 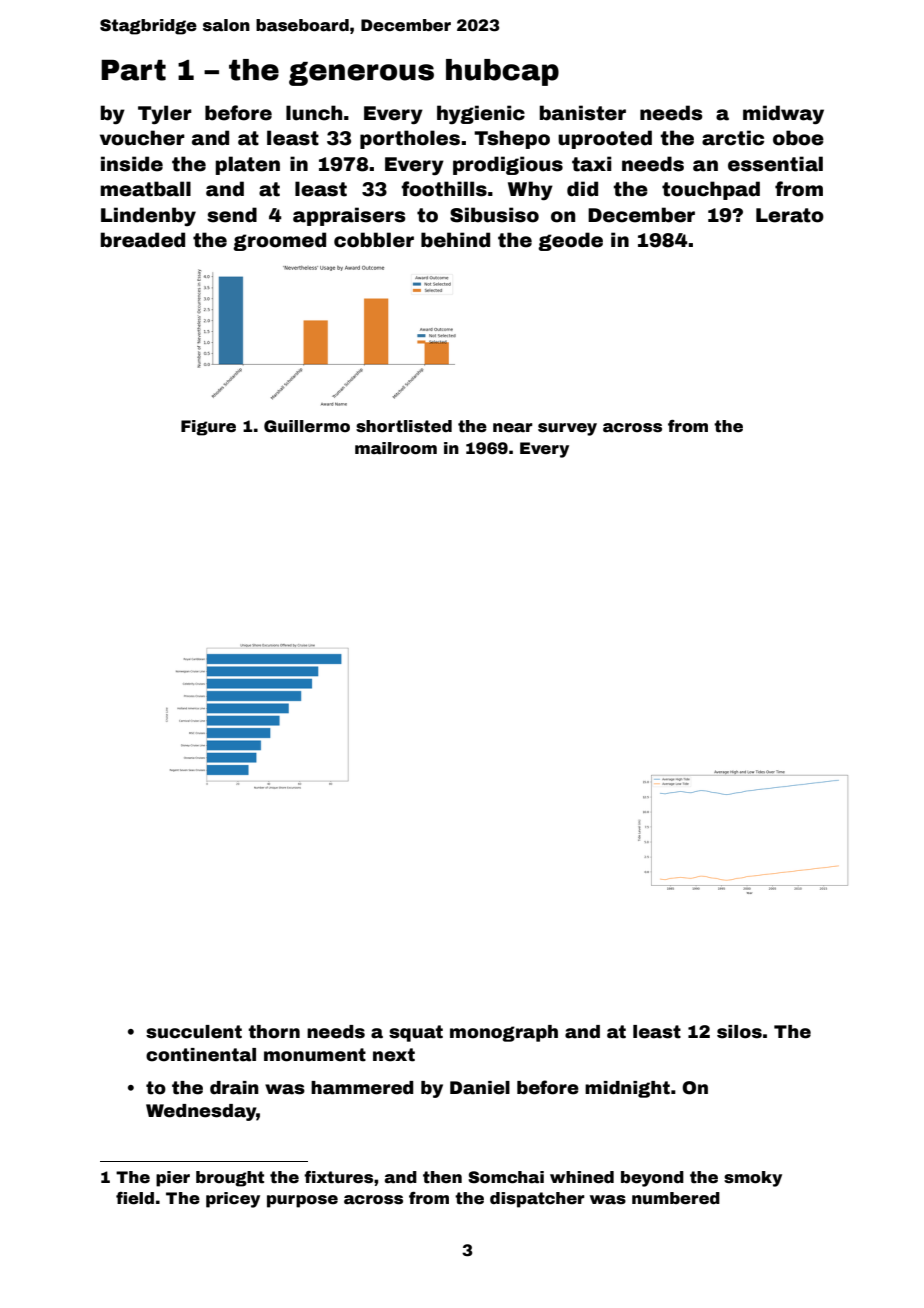 I want to click on behind, so click(x=455, y=240).
